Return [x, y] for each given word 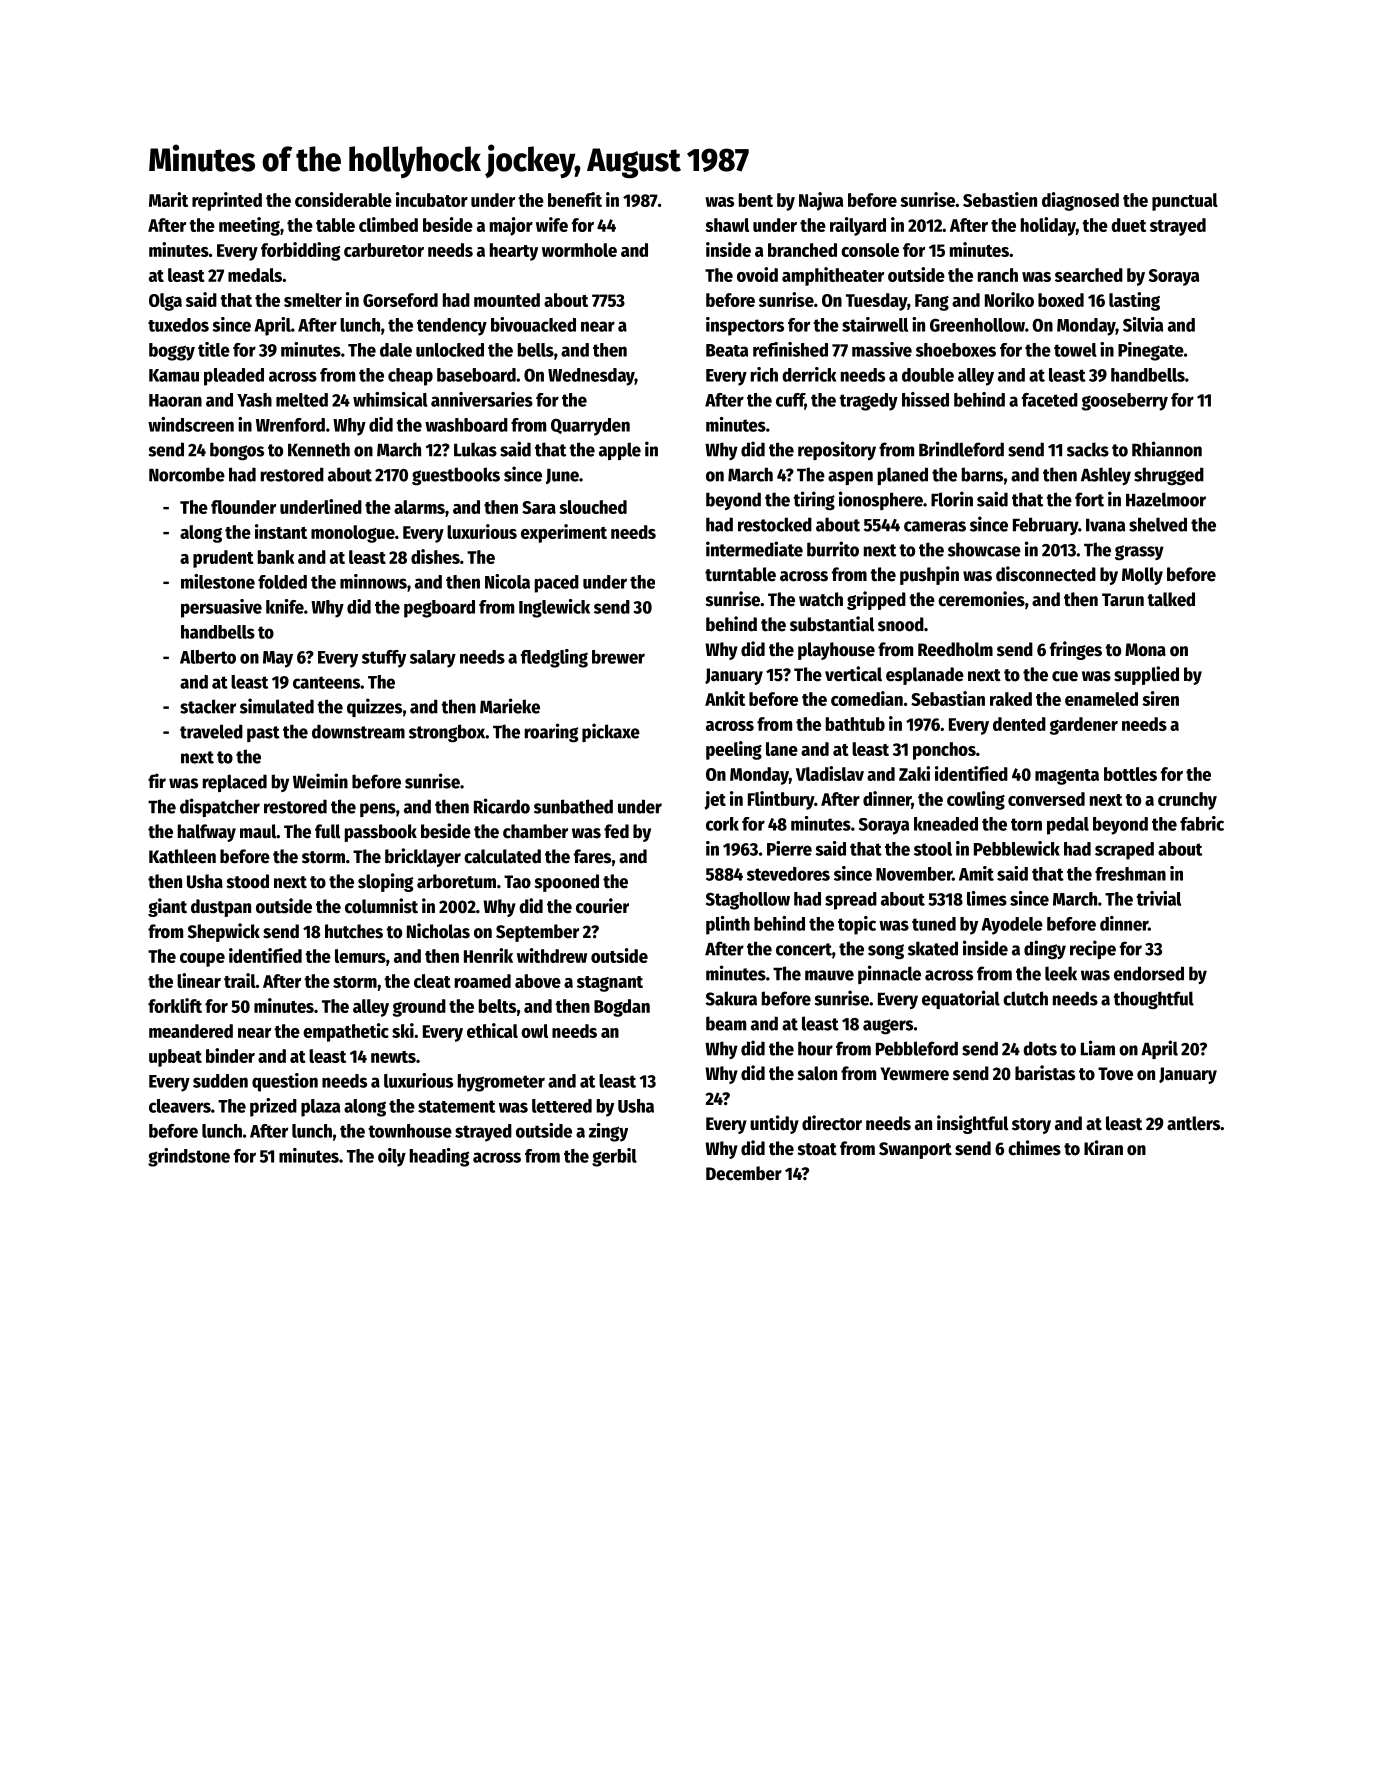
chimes [1034, 1148]
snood [901, 624]
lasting [1134, 301]
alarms [419, 507]
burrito [833, 549]
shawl [727, 225]
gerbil [614, 1157]
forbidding [300, 251]
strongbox [447, 733]
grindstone [189, 1157]
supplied [1146, 675]
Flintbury [781, 800]
